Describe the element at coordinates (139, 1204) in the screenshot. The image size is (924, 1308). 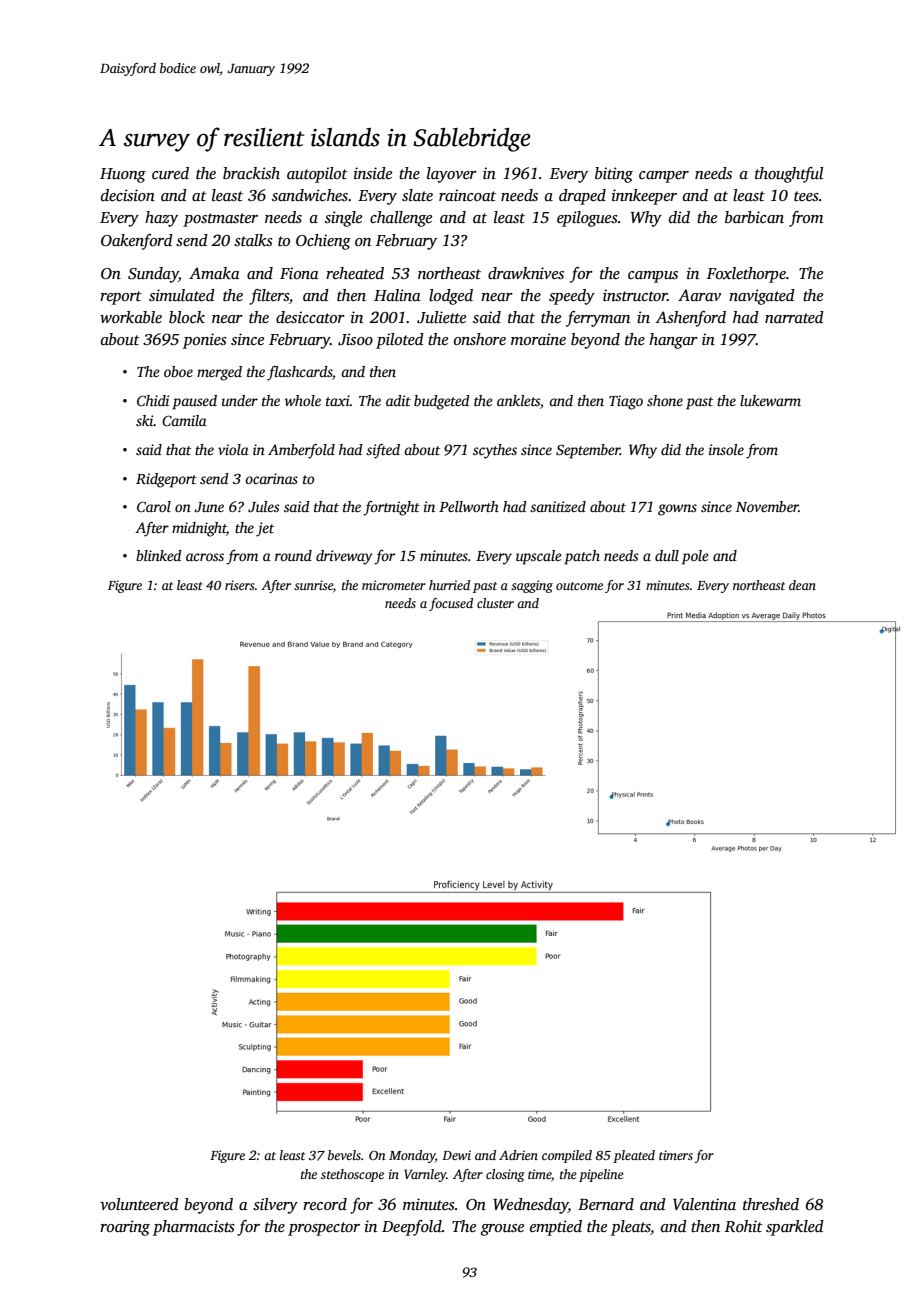
I see `volunteered` at that location.
